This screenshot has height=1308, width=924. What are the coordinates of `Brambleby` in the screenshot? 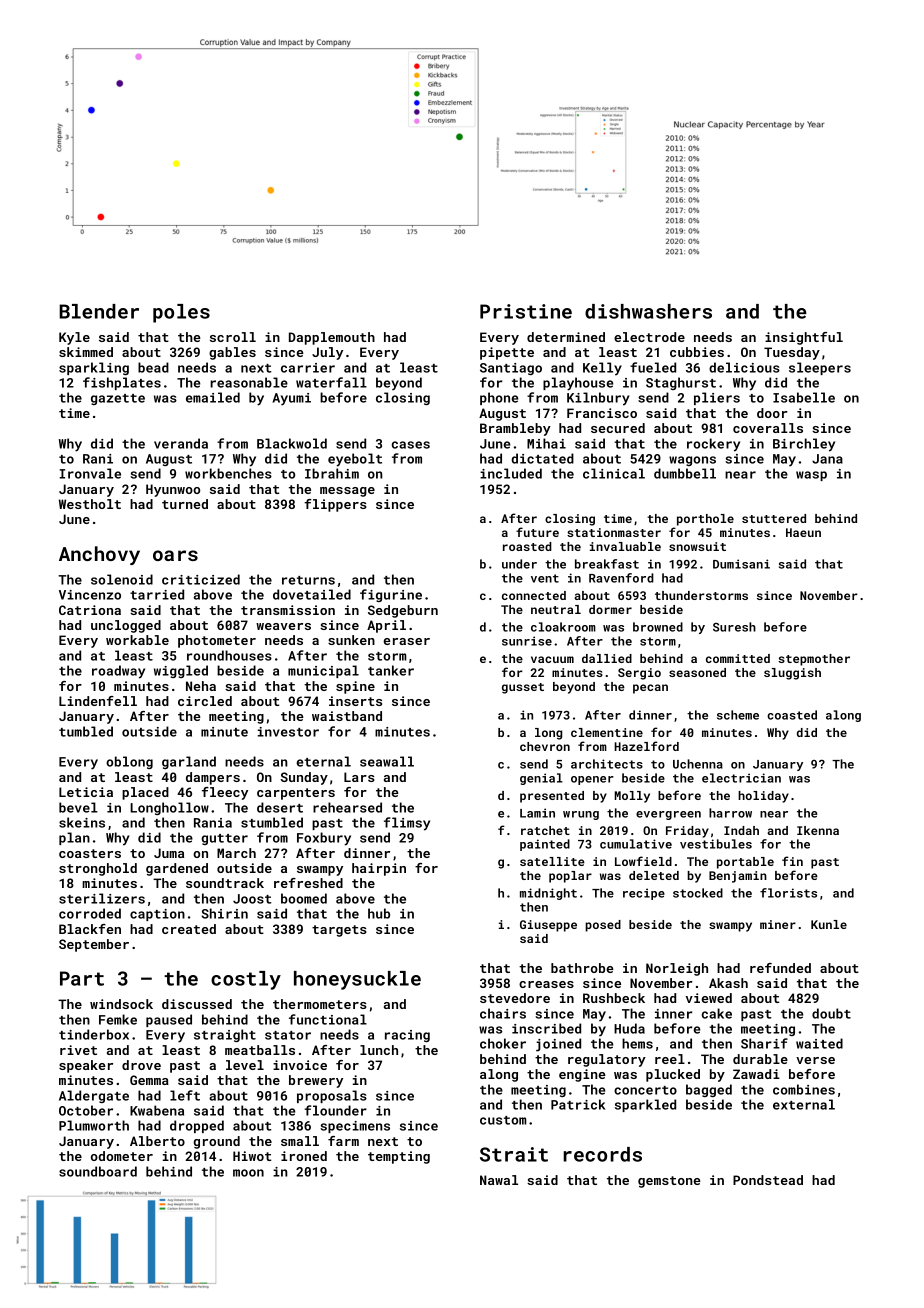 It's located at (515, 429).
